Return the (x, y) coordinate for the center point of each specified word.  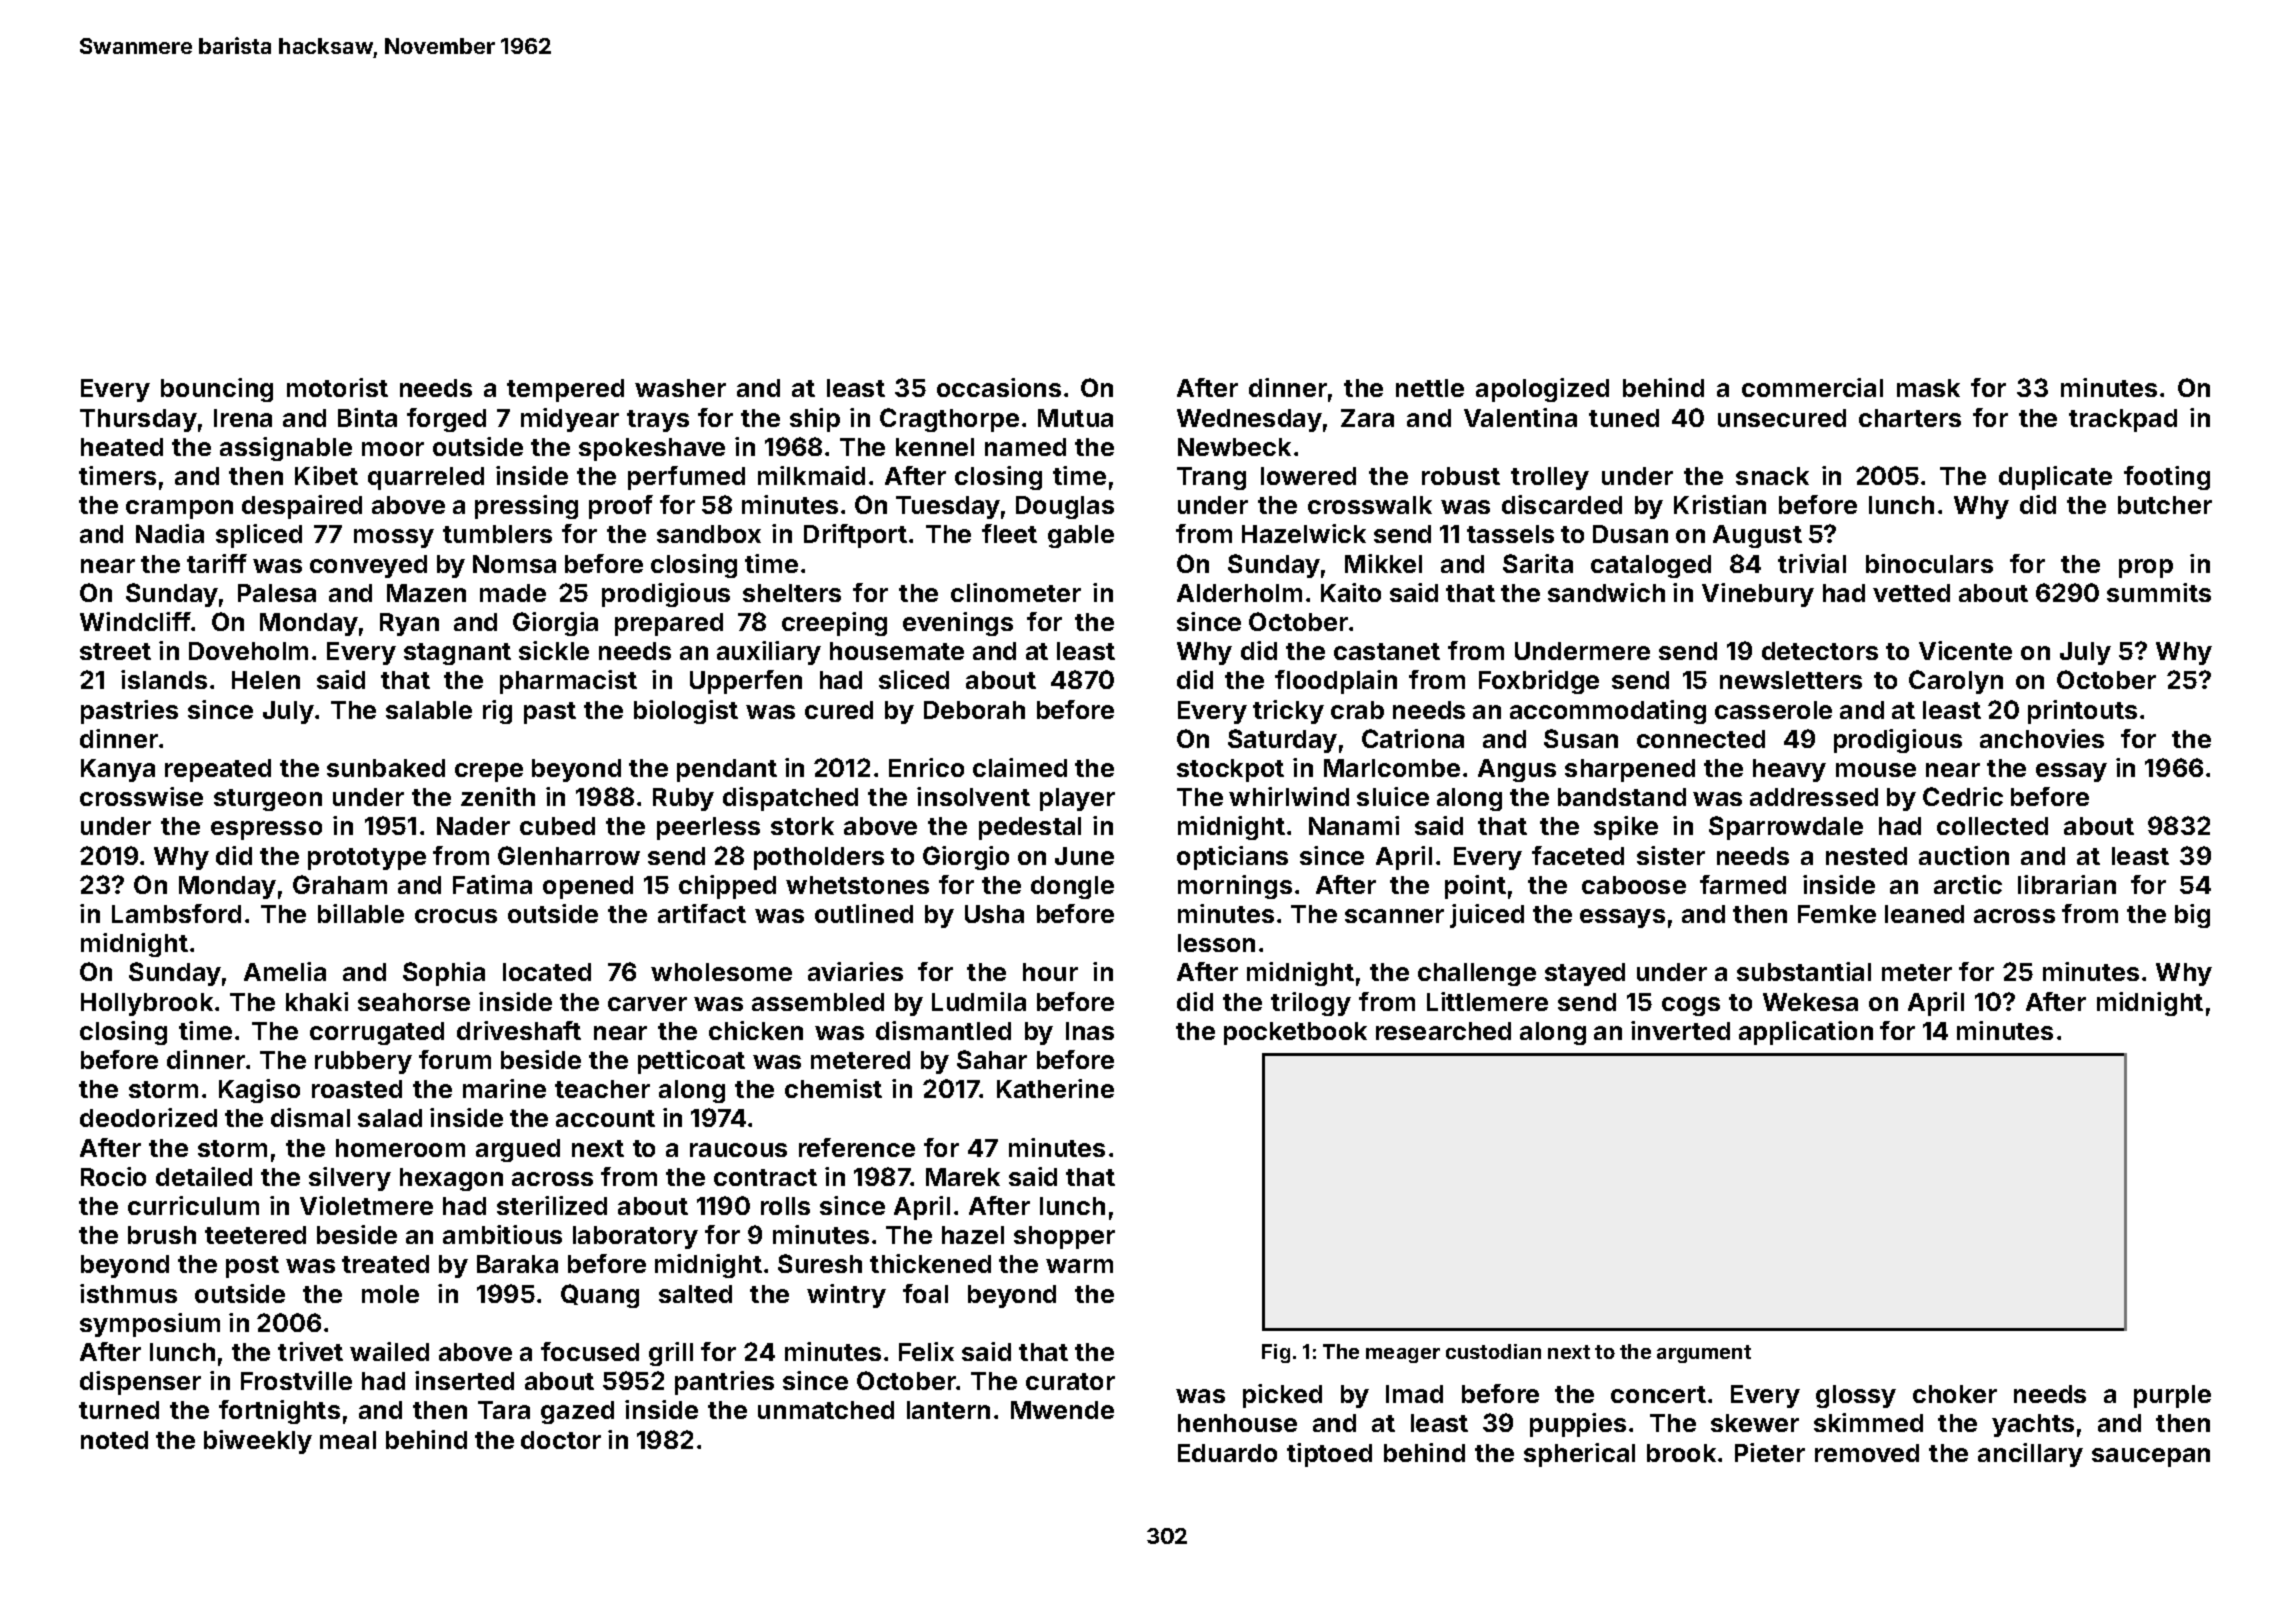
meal (348, 1440)
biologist (686, 712)
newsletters (1791, 680)
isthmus (128, 1293)
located (547, 972)
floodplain (1336, 682)
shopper (1064, 1237)
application (1806, 1033)
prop (2146, 568)
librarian (2067, 884)
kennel (935, 447)
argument (1704, 1354)
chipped (727, 887)
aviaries (855, 971)
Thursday (138, 420)
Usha (994, 914)
